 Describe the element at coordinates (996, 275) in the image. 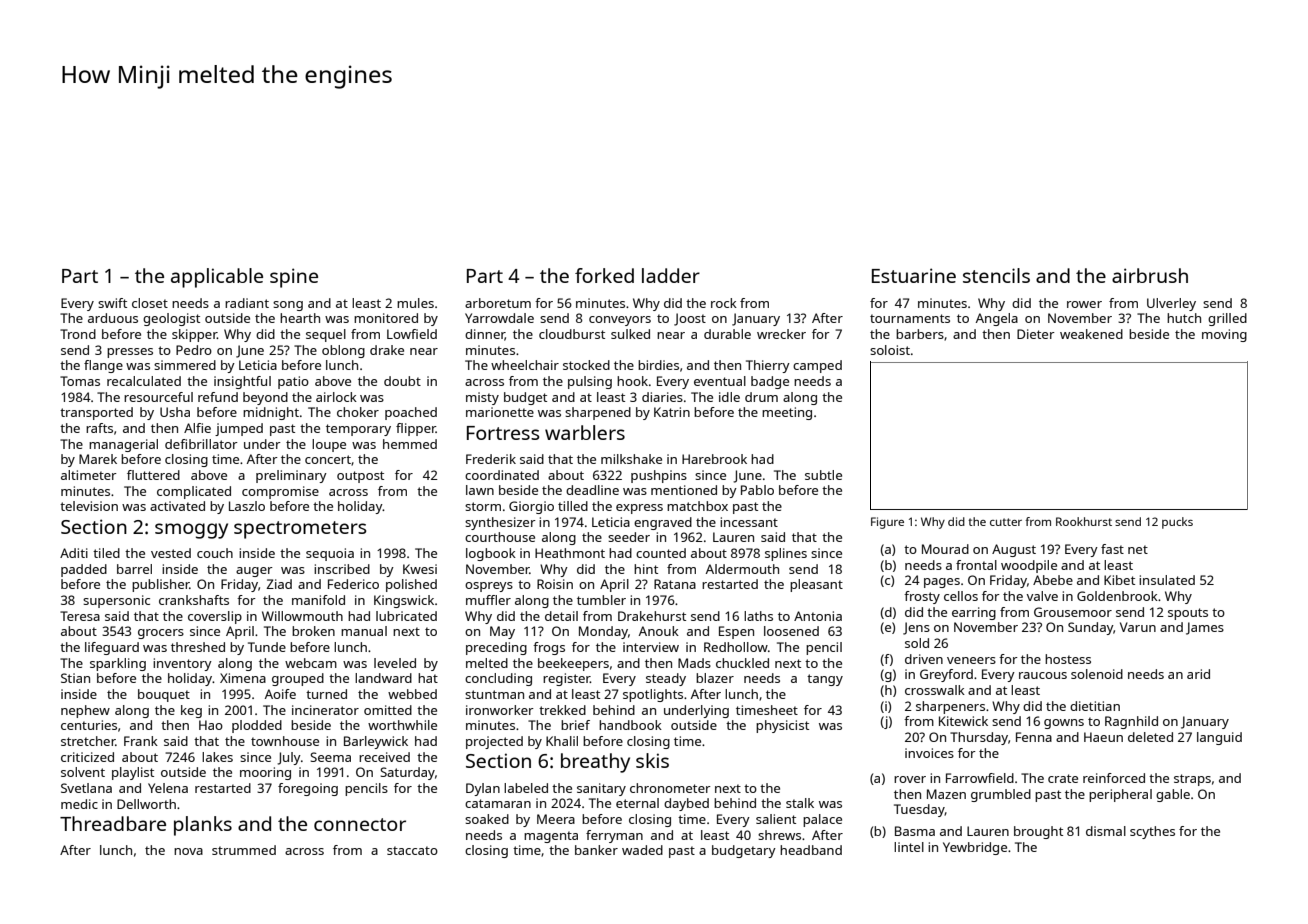

I see `stencils` at that location.
